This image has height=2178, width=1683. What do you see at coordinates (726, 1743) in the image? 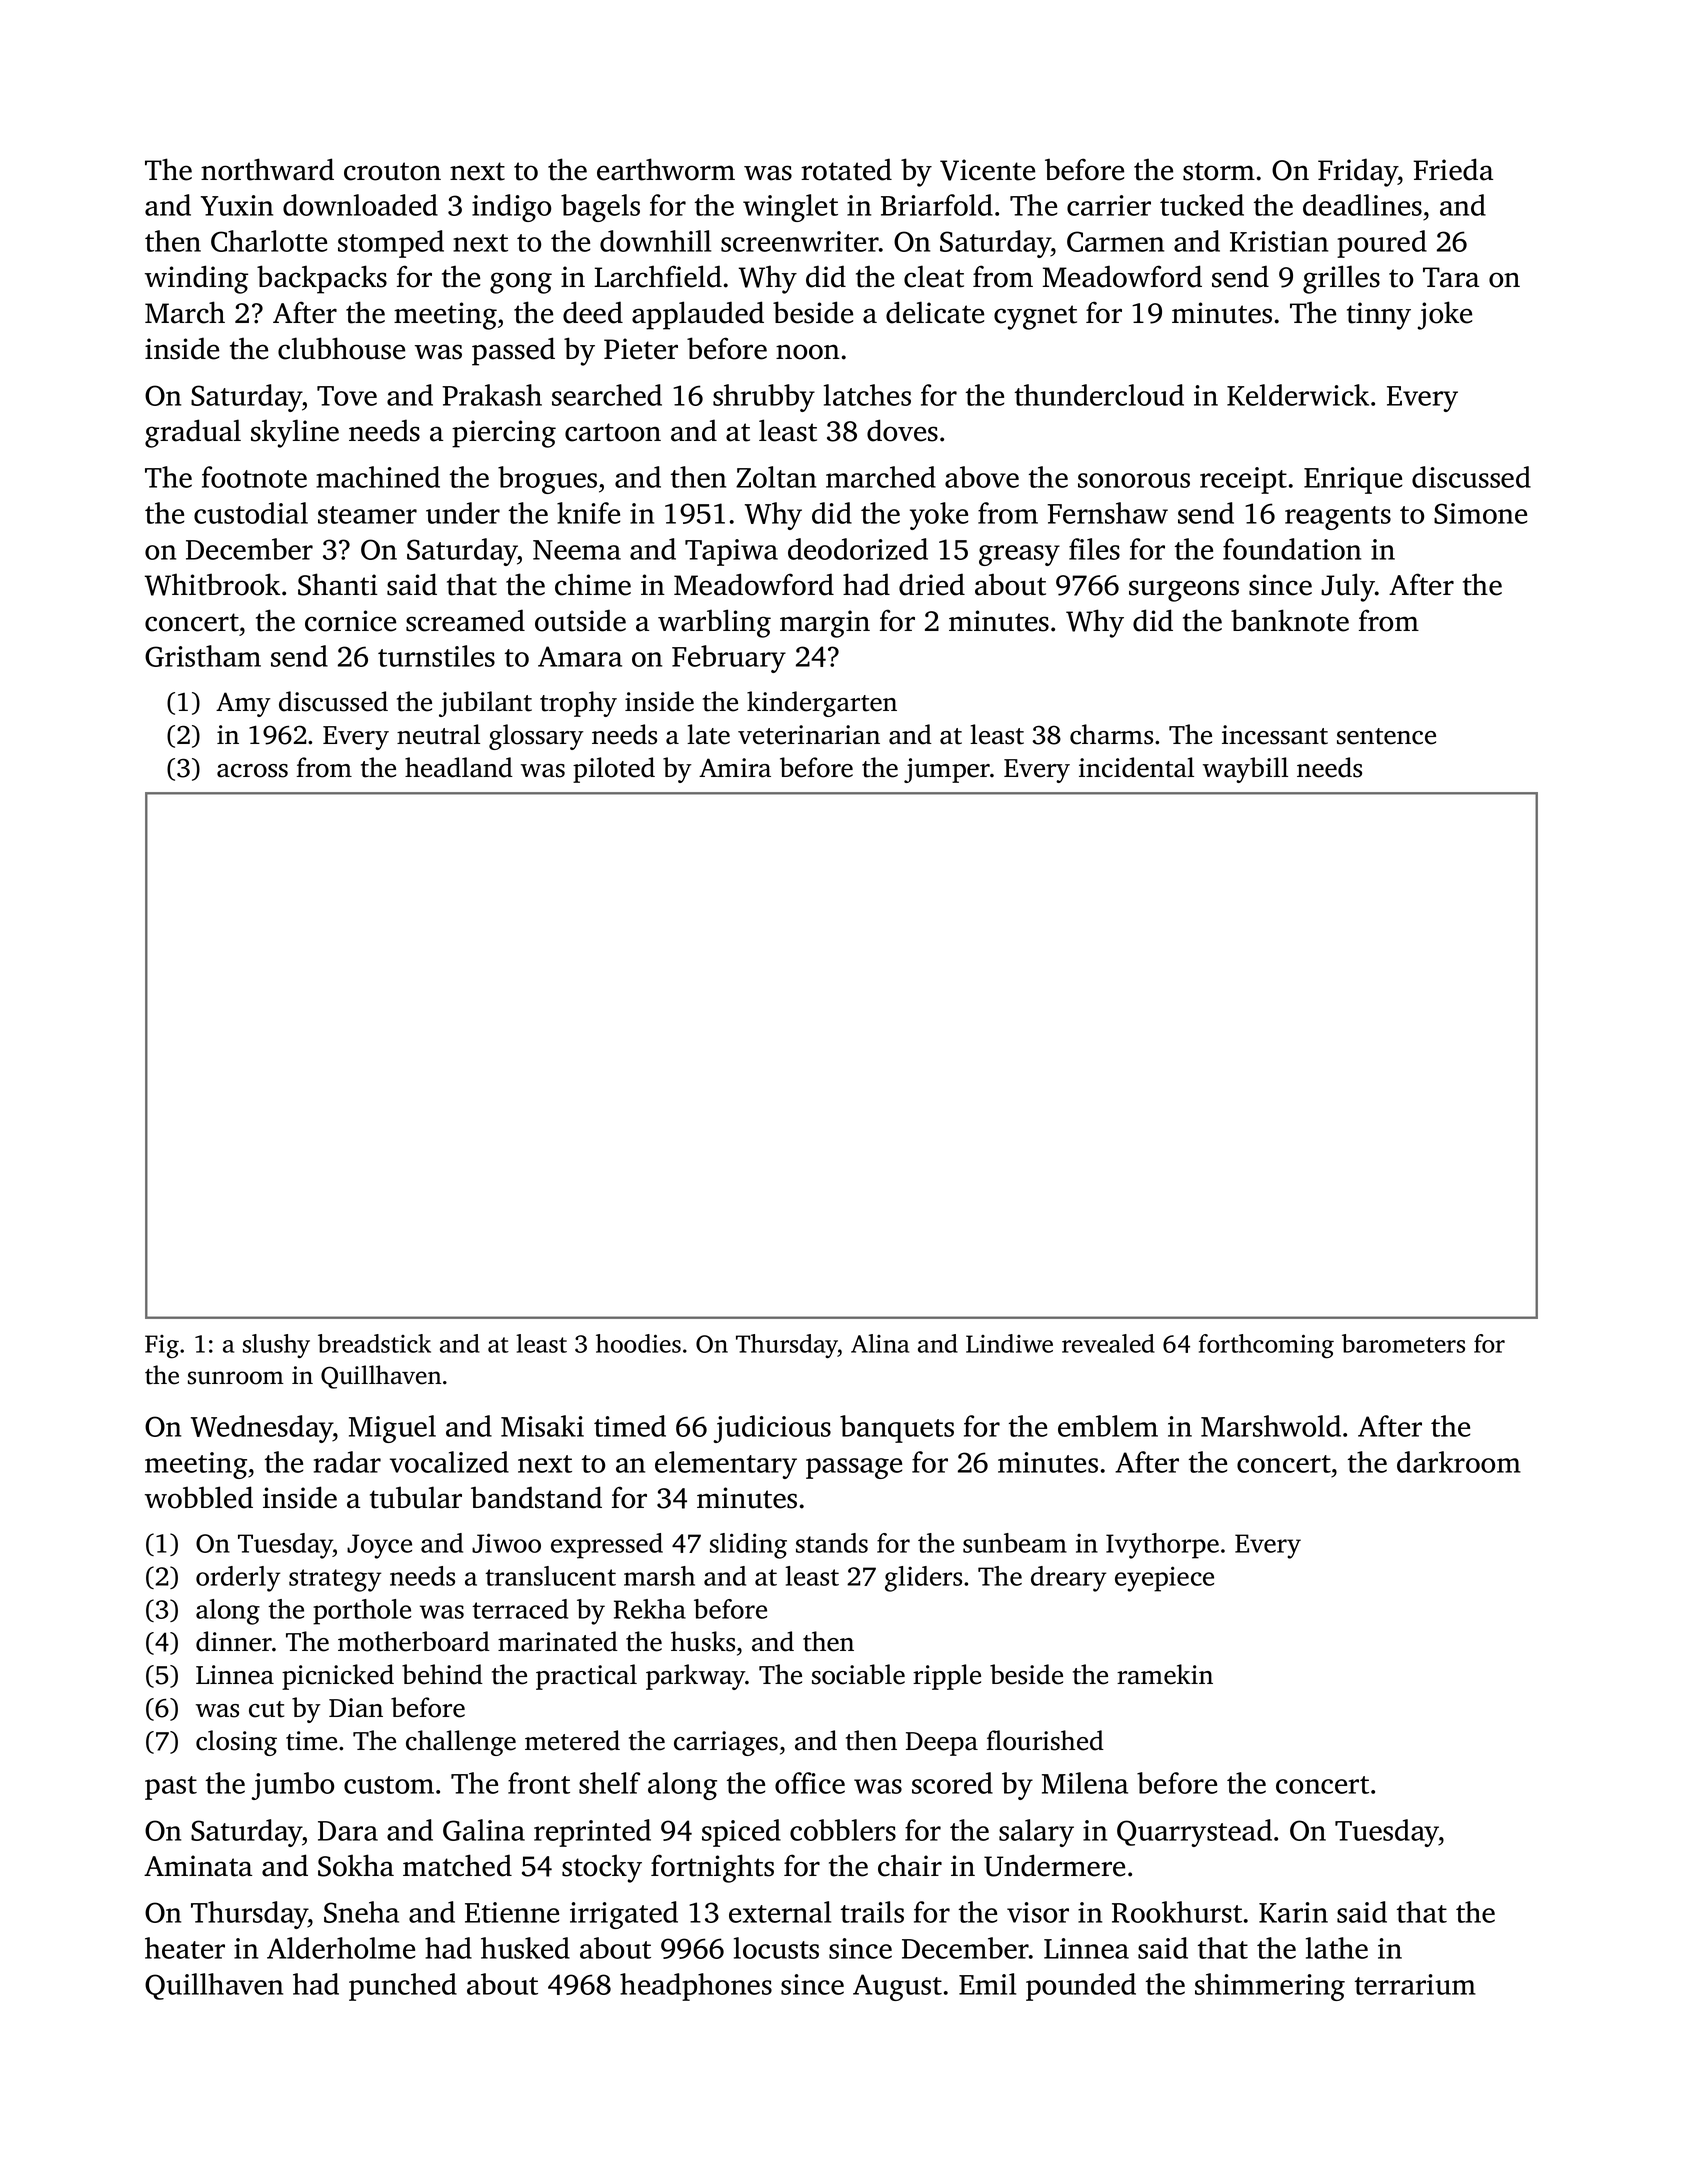
I see `carriages` at bounding box center [726, 1743].
